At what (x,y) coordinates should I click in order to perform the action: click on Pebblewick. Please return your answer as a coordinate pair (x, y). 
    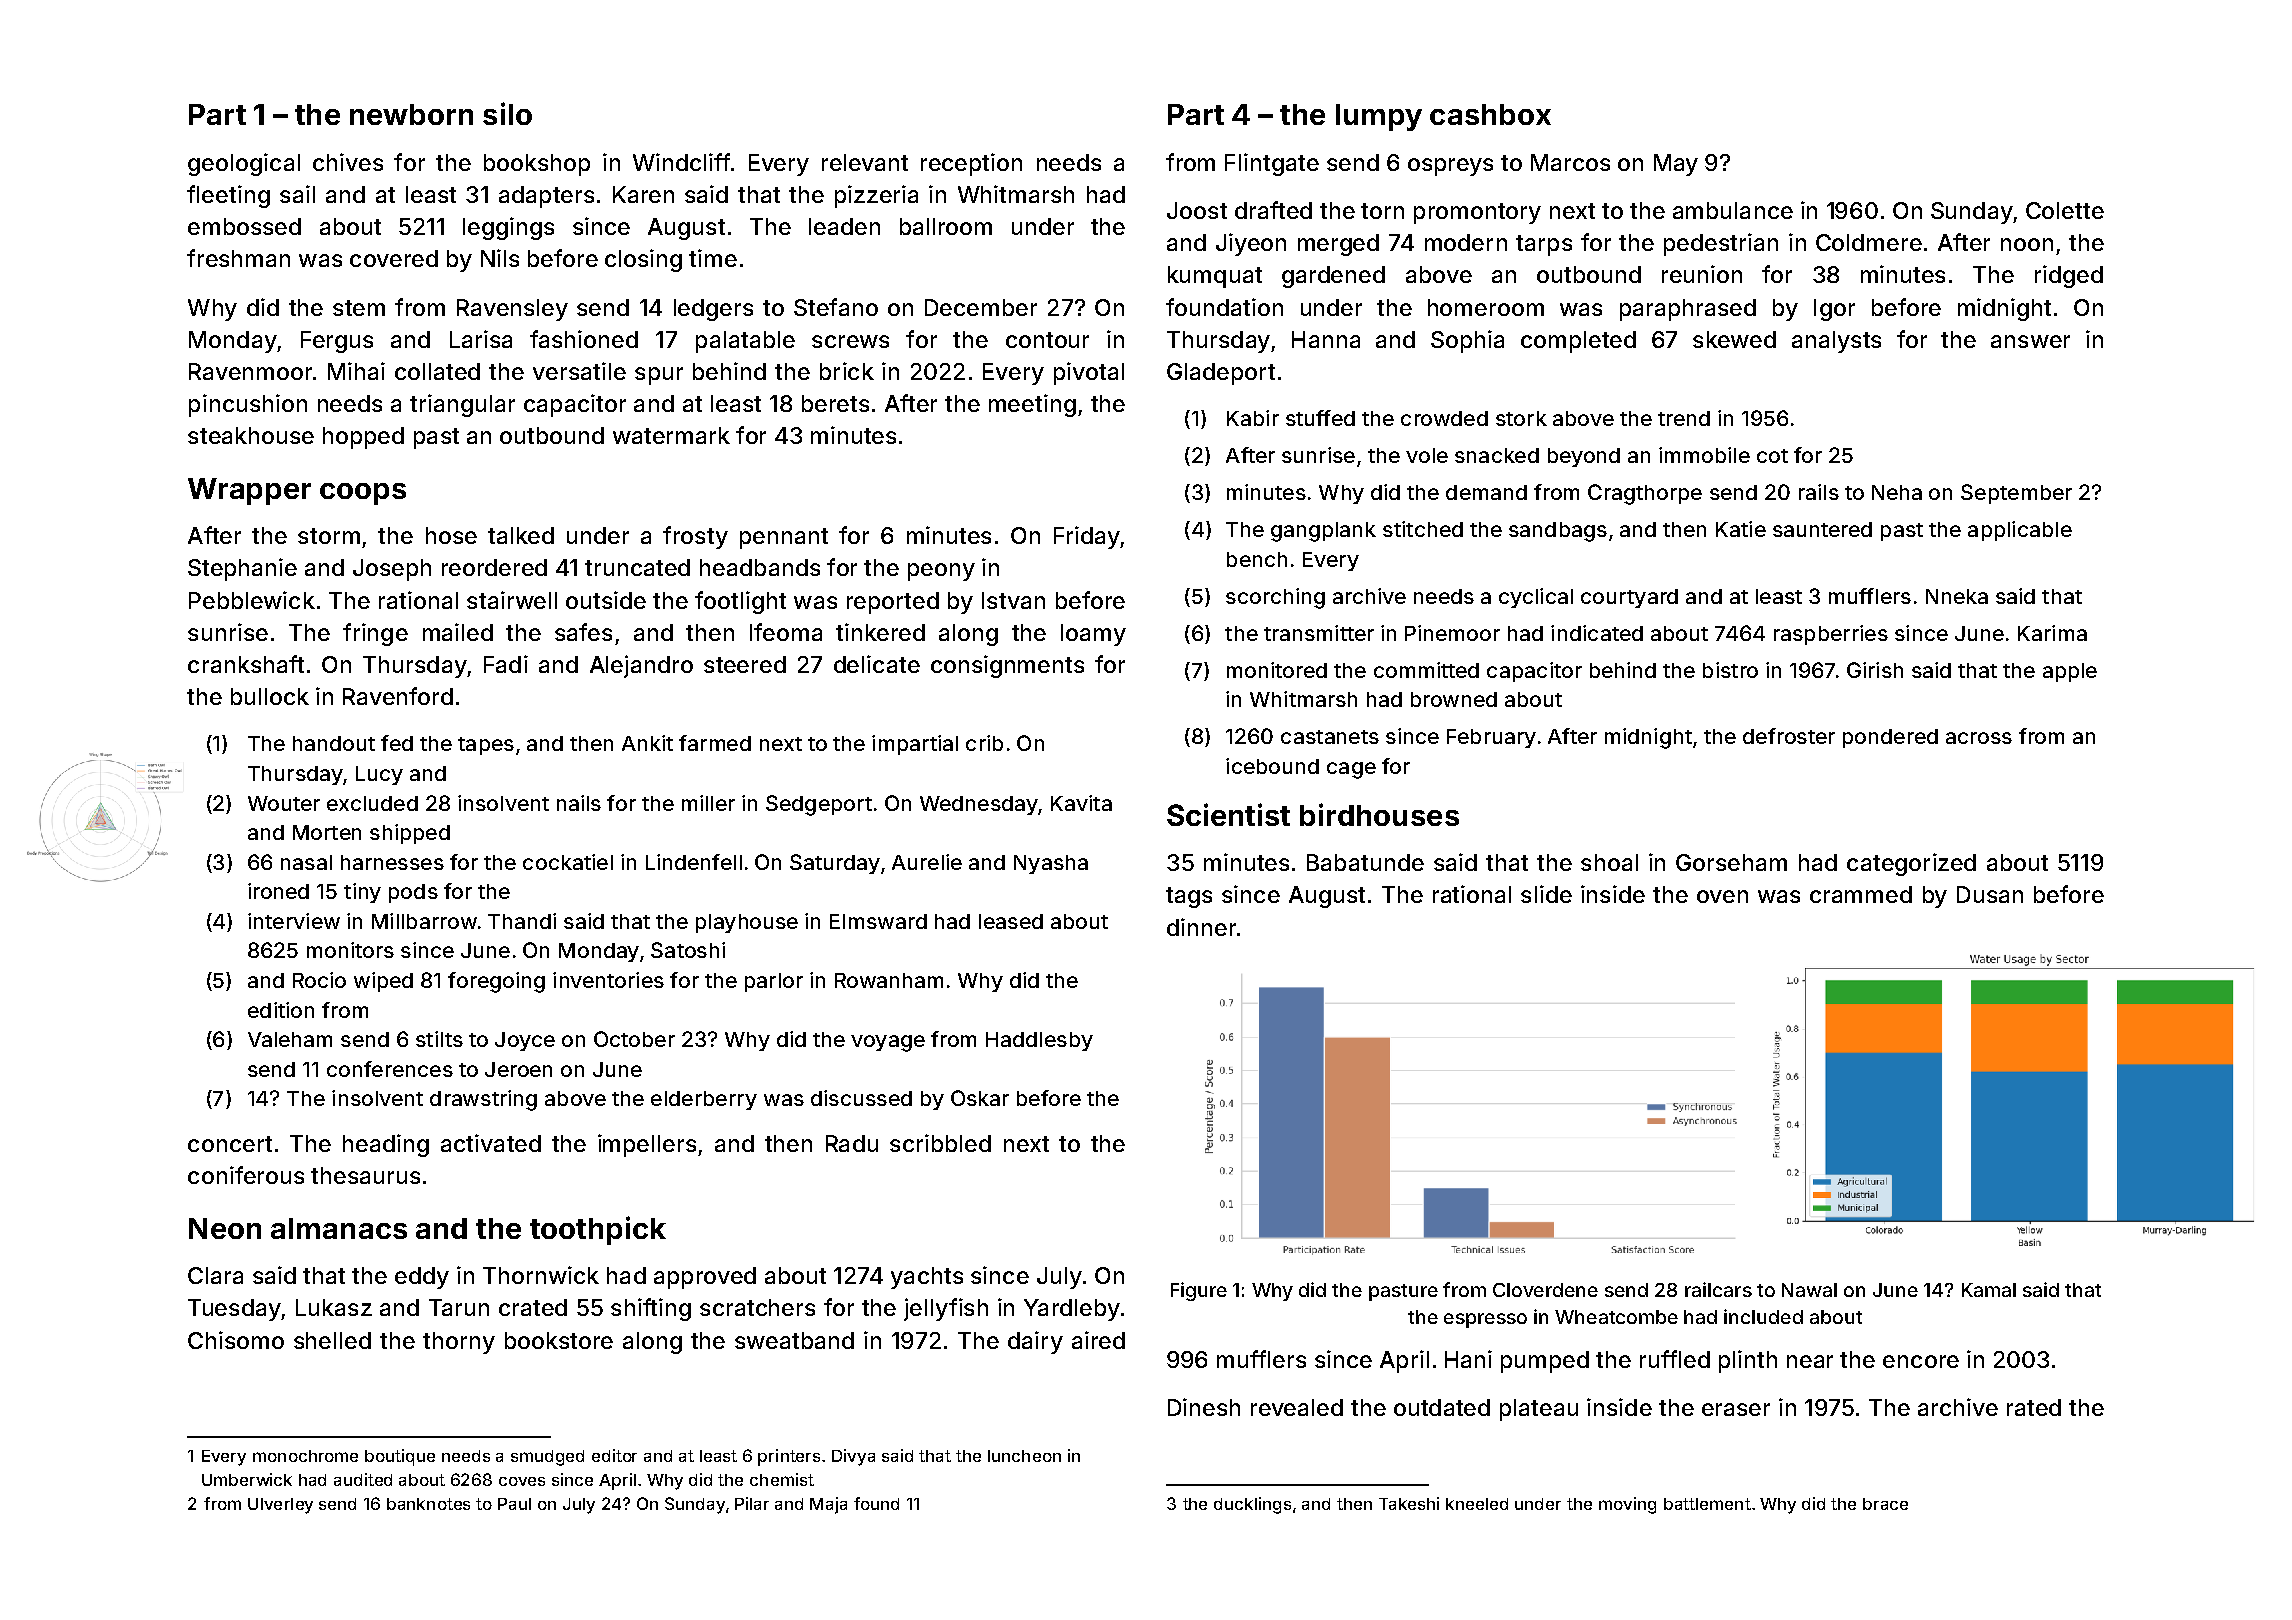
    Looking at the image, I should click on (252, 600).
